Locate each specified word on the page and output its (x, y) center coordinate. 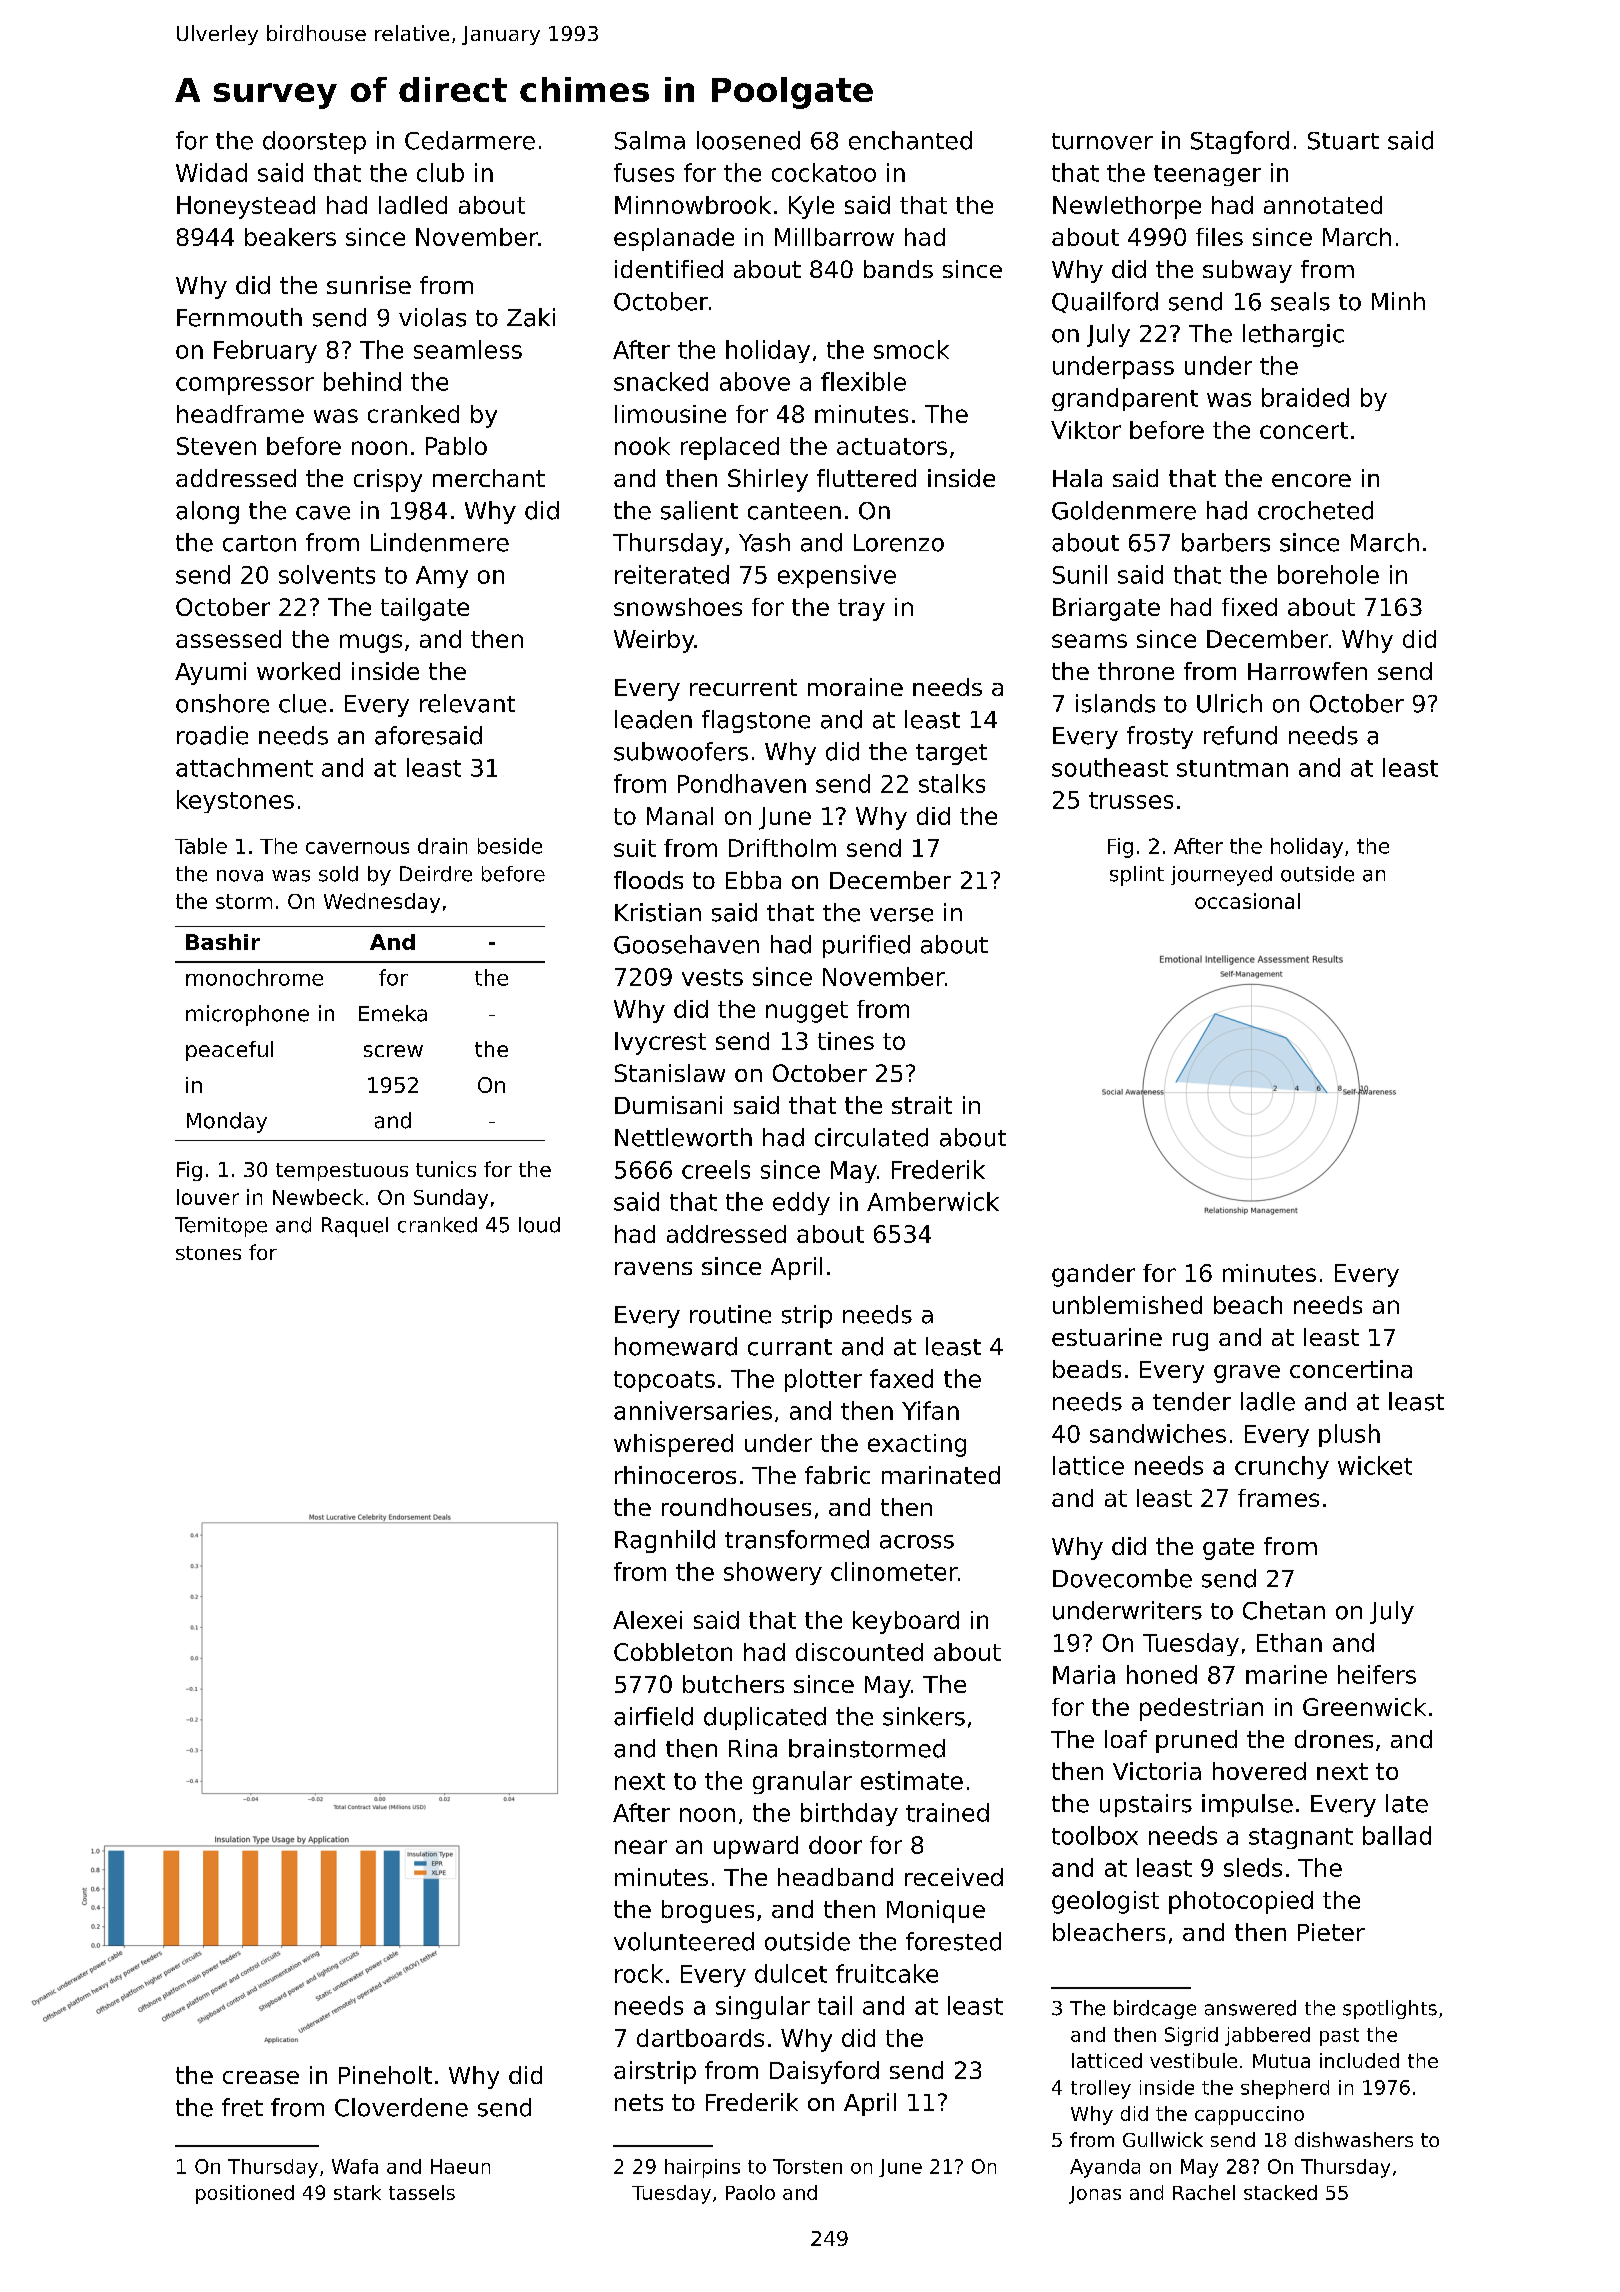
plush (1349, 1435)
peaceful (229, 1051)
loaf (1126, 1739)
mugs (371, 643)
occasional (1247, 901)
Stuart (1343, 141)
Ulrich (1229, 703)
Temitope (221, 1227)
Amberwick (933, 1201)
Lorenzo (899, 543)
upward (756, 1847)
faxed (901, 1378)
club (440, 172)
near (641, 1847)
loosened (748, 140)
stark (357, 2192)
